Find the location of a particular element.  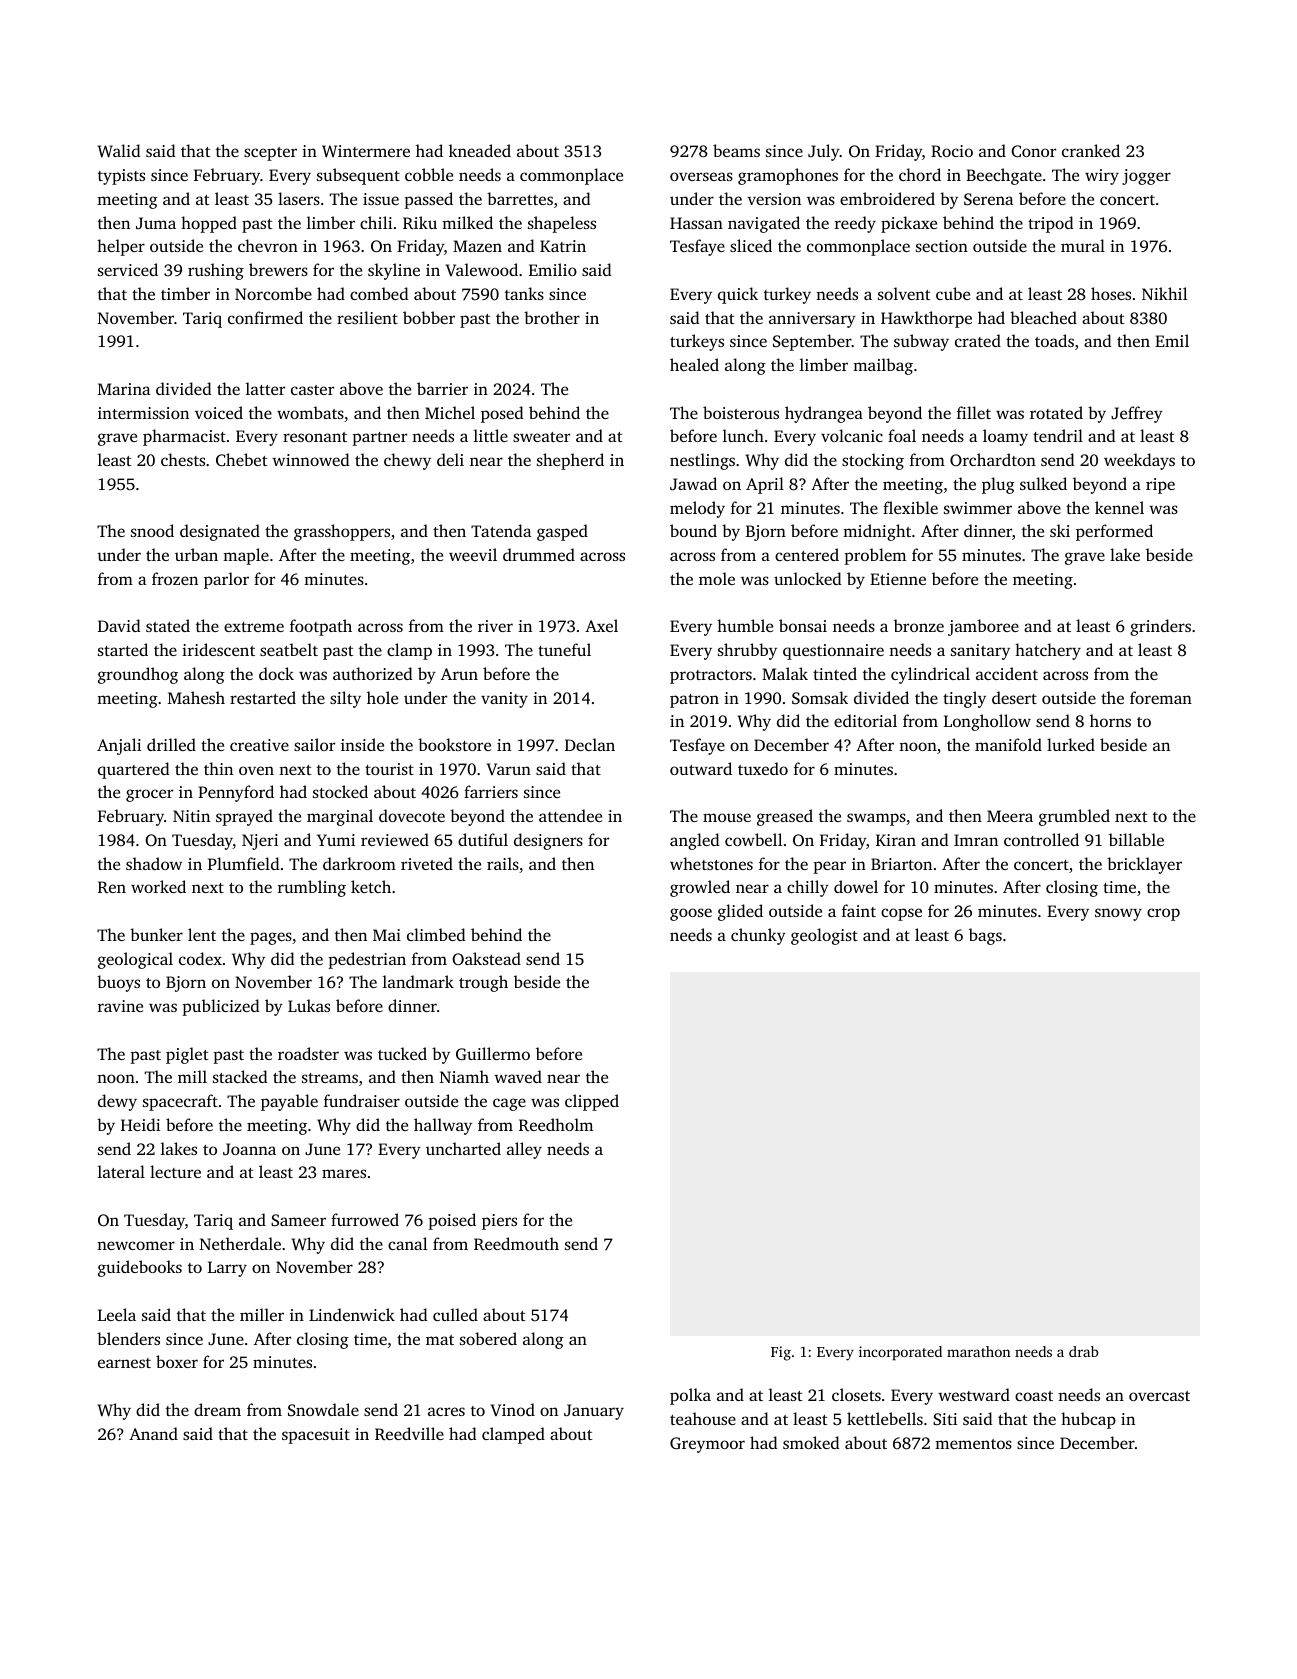

scepter is located at coordinates (270, 154).
